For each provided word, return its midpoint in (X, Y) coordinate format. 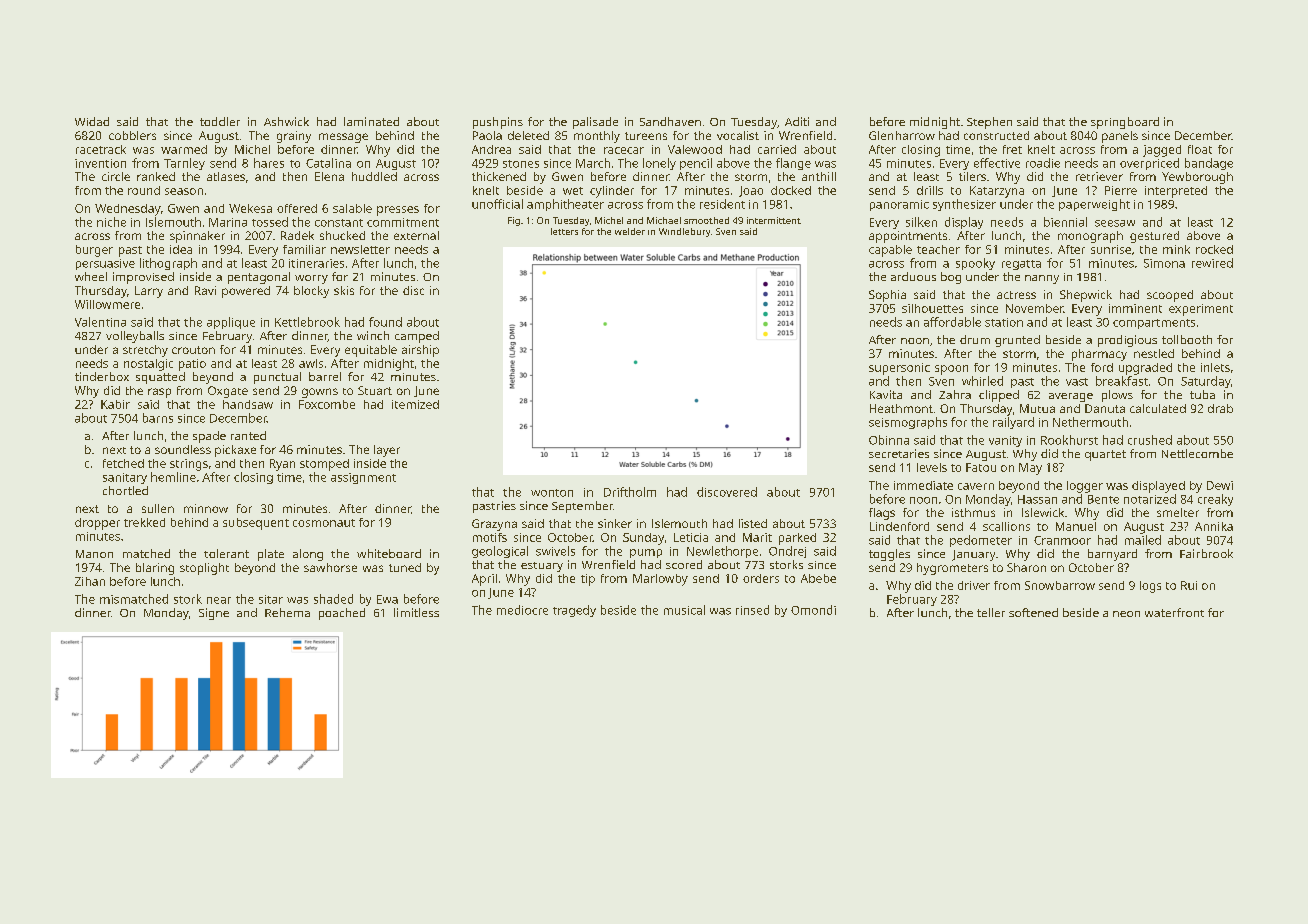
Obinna (889, 440)
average (1071, 397)
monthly (597, 137)
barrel (325, 376)
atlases (226, 176)
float (1200, 149)
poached (342, 614)
